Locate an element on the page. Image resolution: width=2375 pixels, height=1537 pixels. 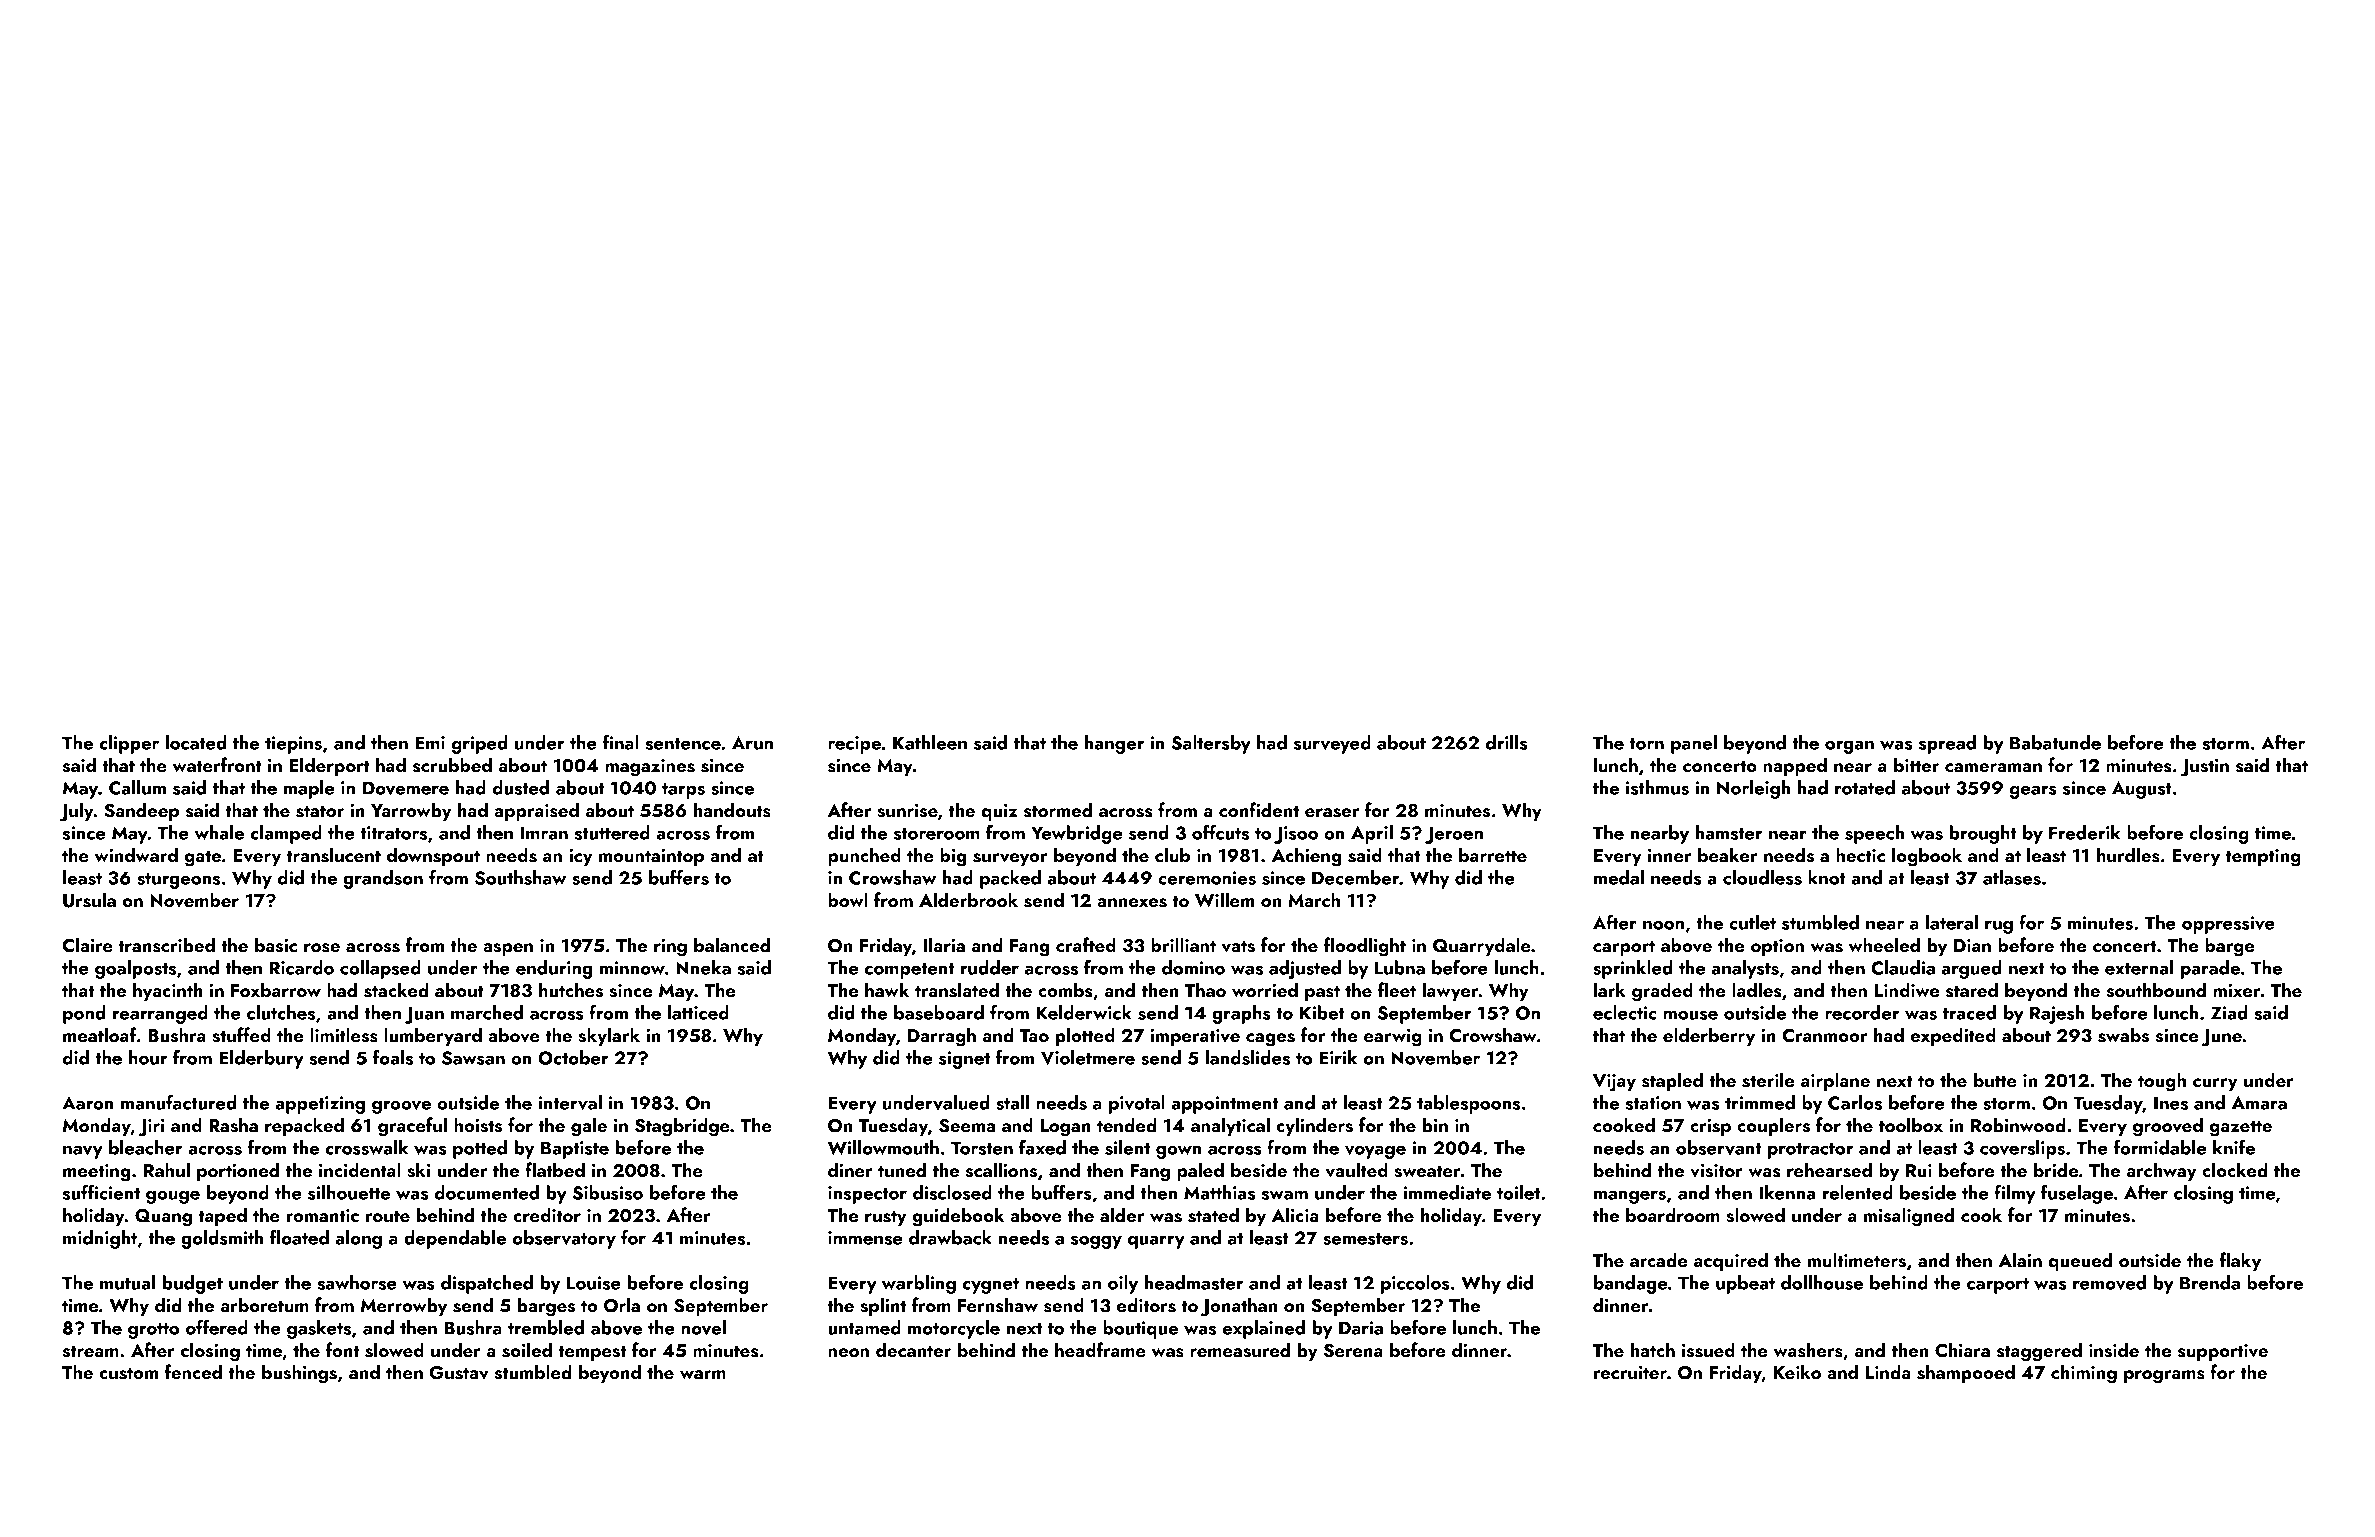
tough is located at coordinates (2162, 1082).
